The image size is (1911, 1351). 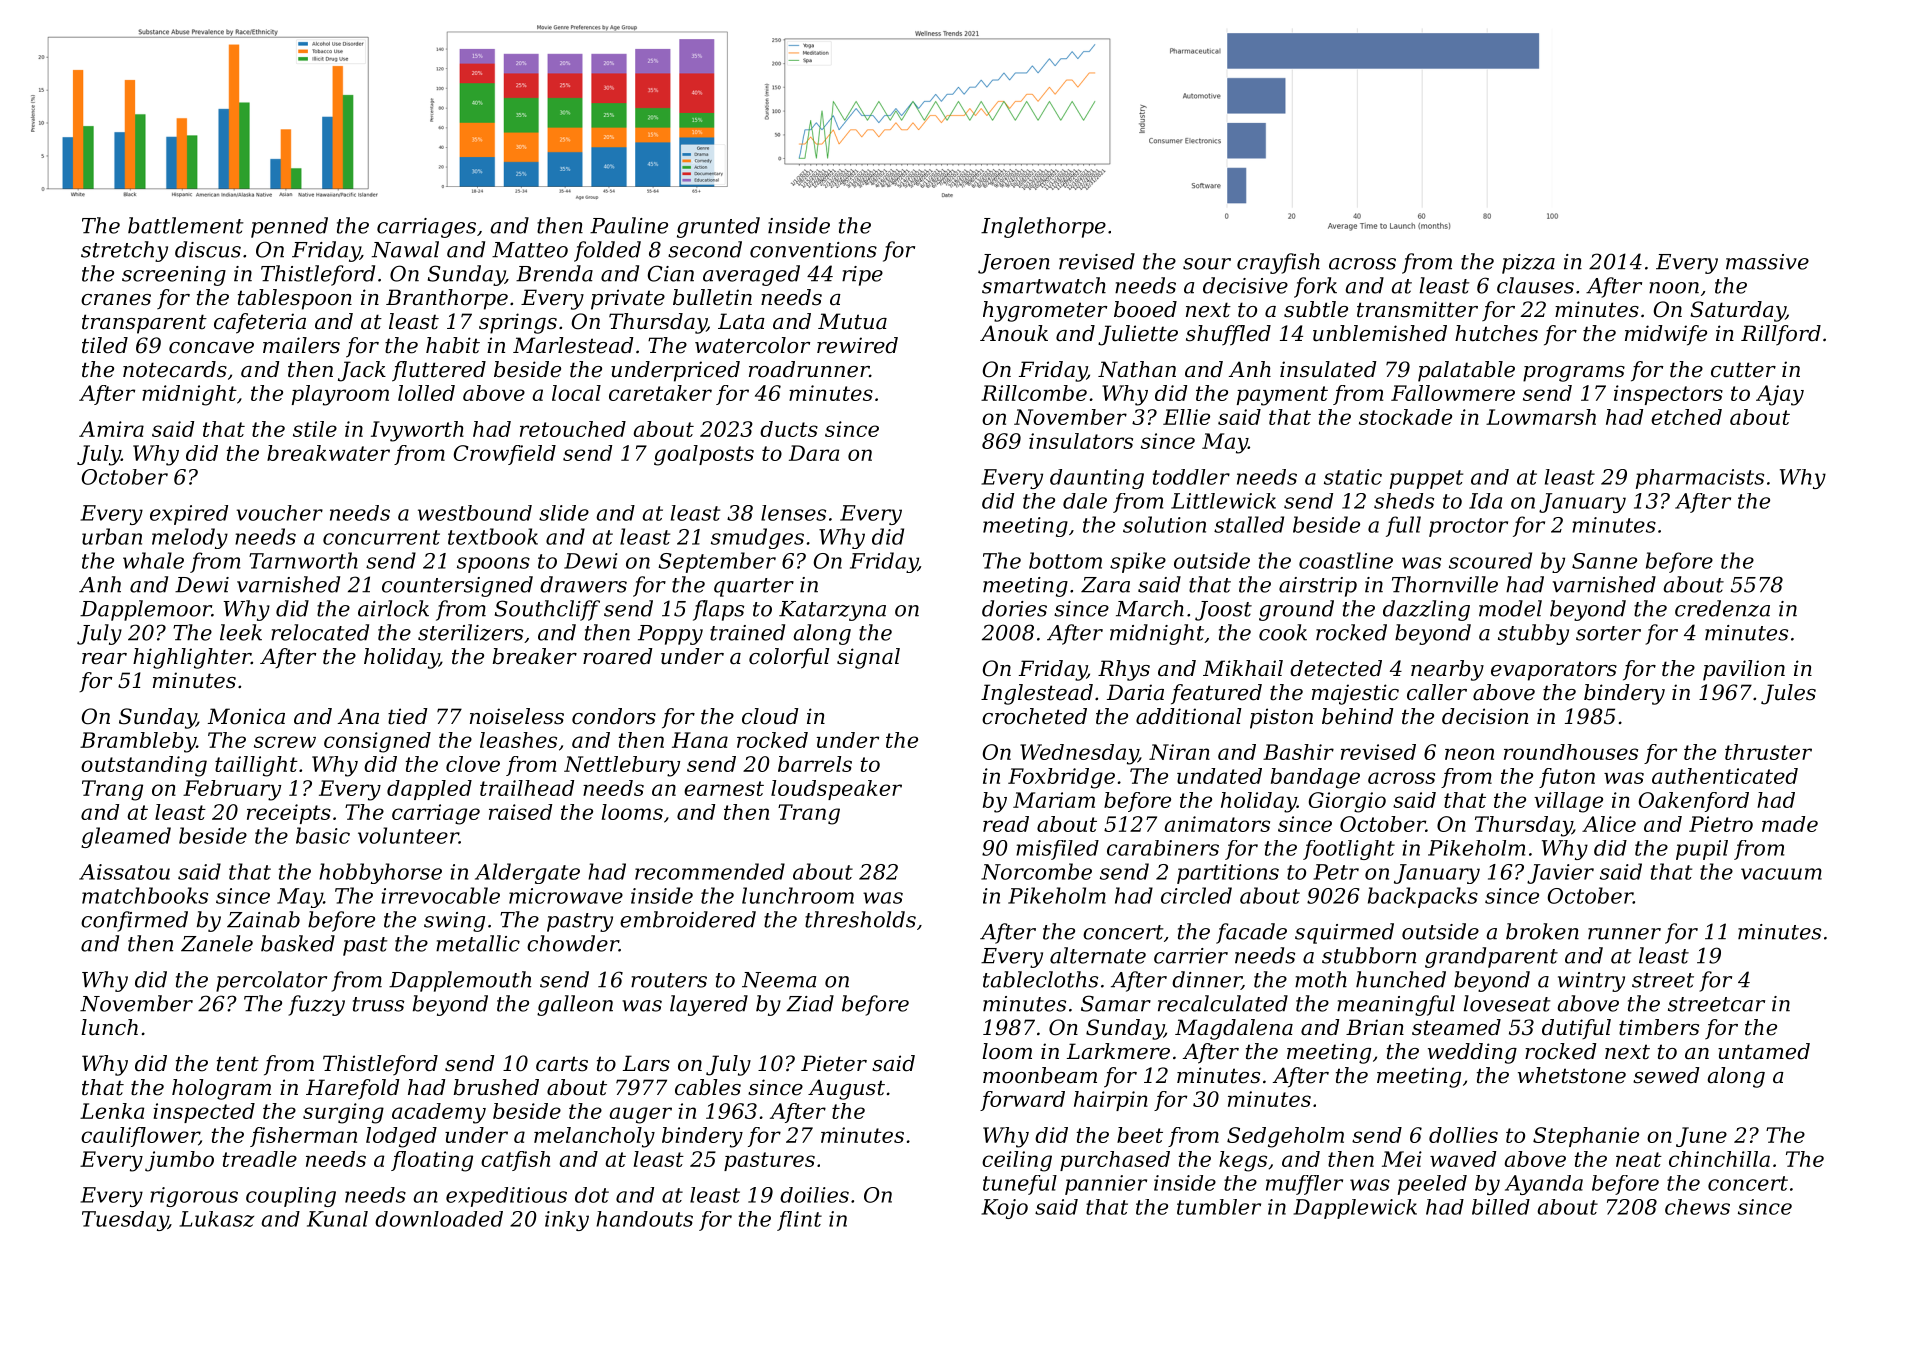 What do you see at coordinates (1004, 1209) in the image?
I see `Kojo` at bounding box center [1004, 1209].
